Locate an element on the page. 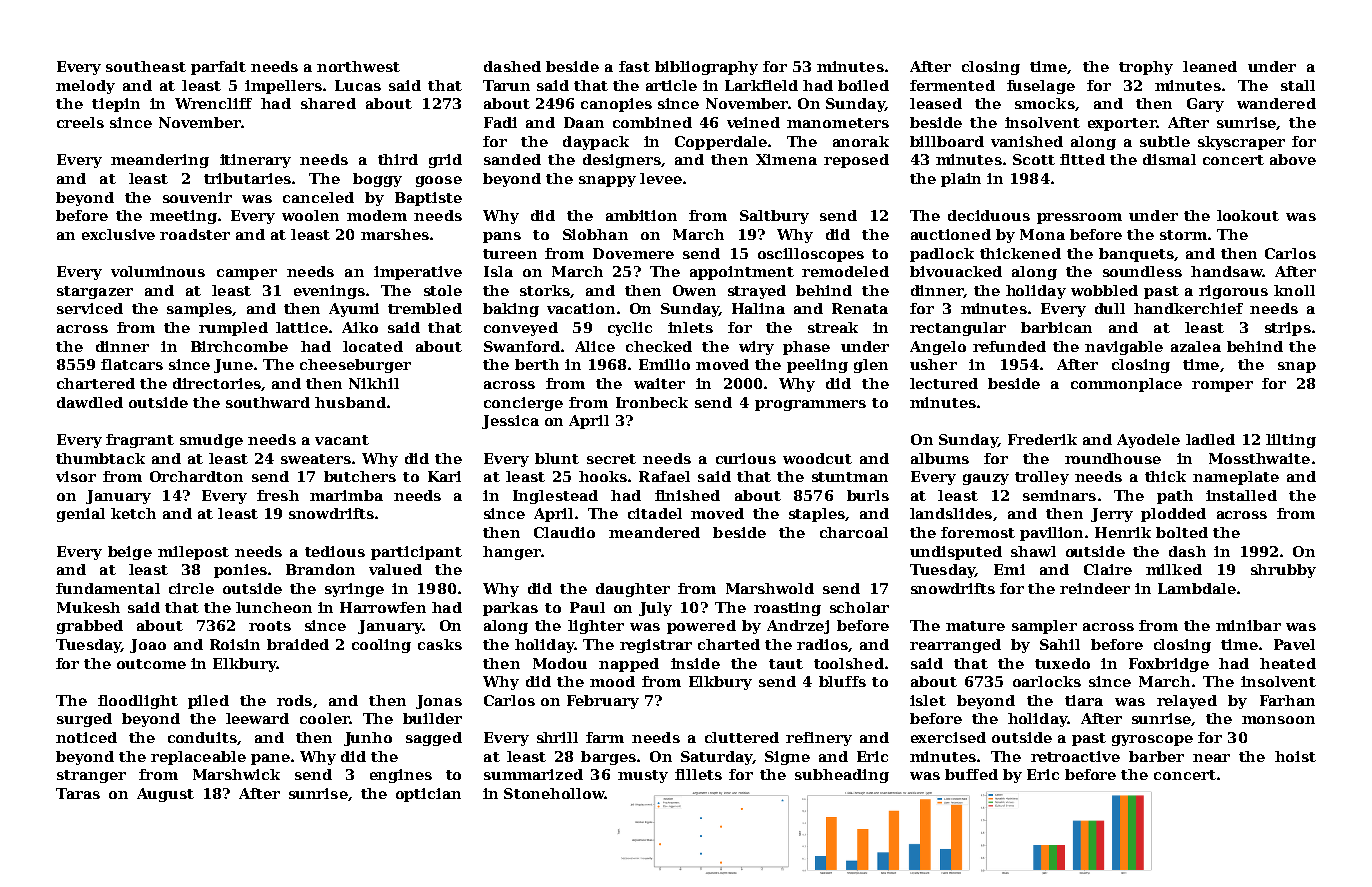 Image resolution: width=1372 pixels, height=887 pixels. dawdled is located at coordinates (90, 402).
